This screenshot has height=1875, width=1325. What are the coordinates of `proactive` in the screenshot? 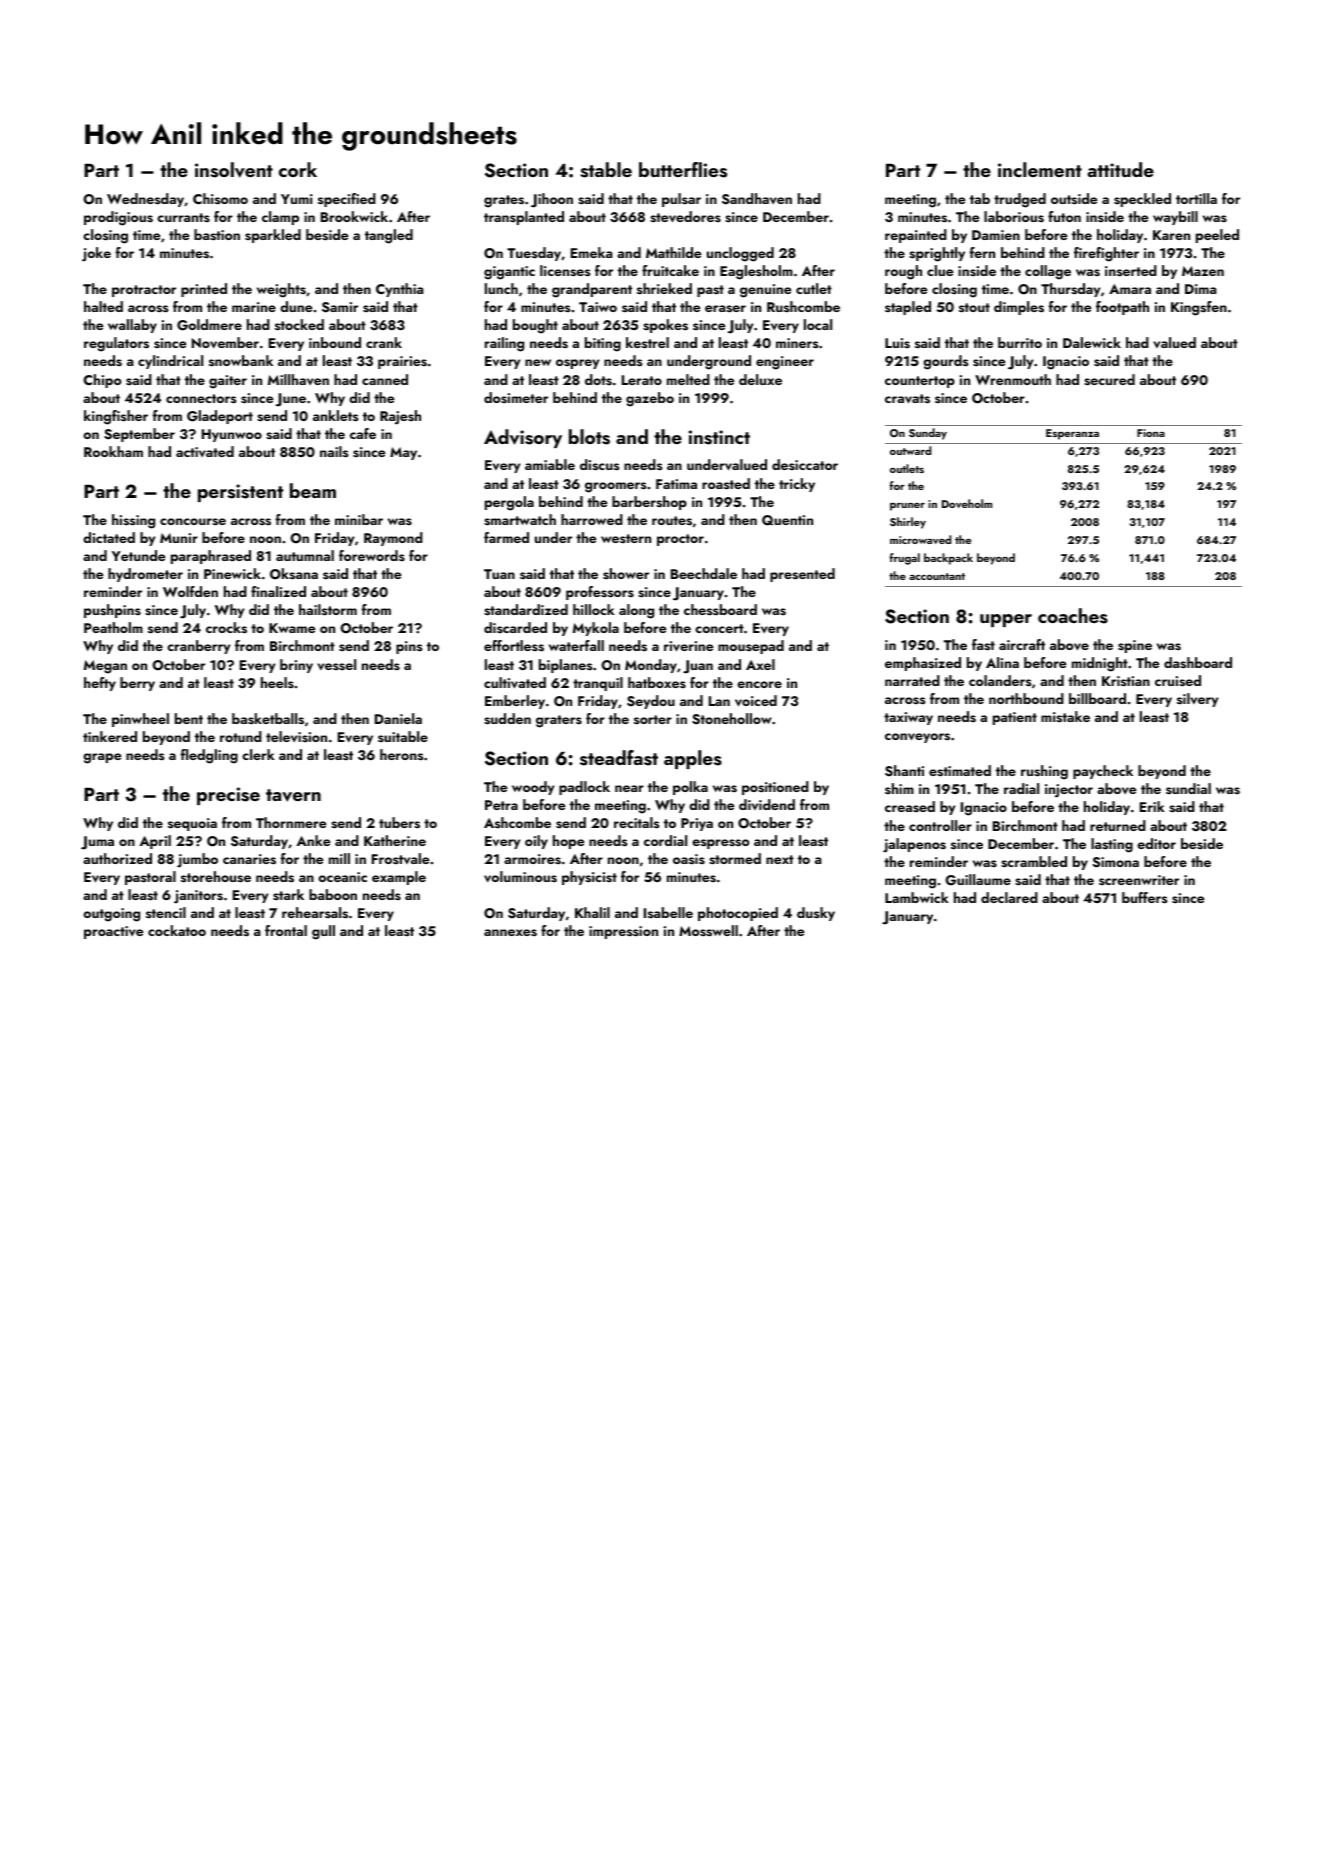 It's located at (113, 932).
